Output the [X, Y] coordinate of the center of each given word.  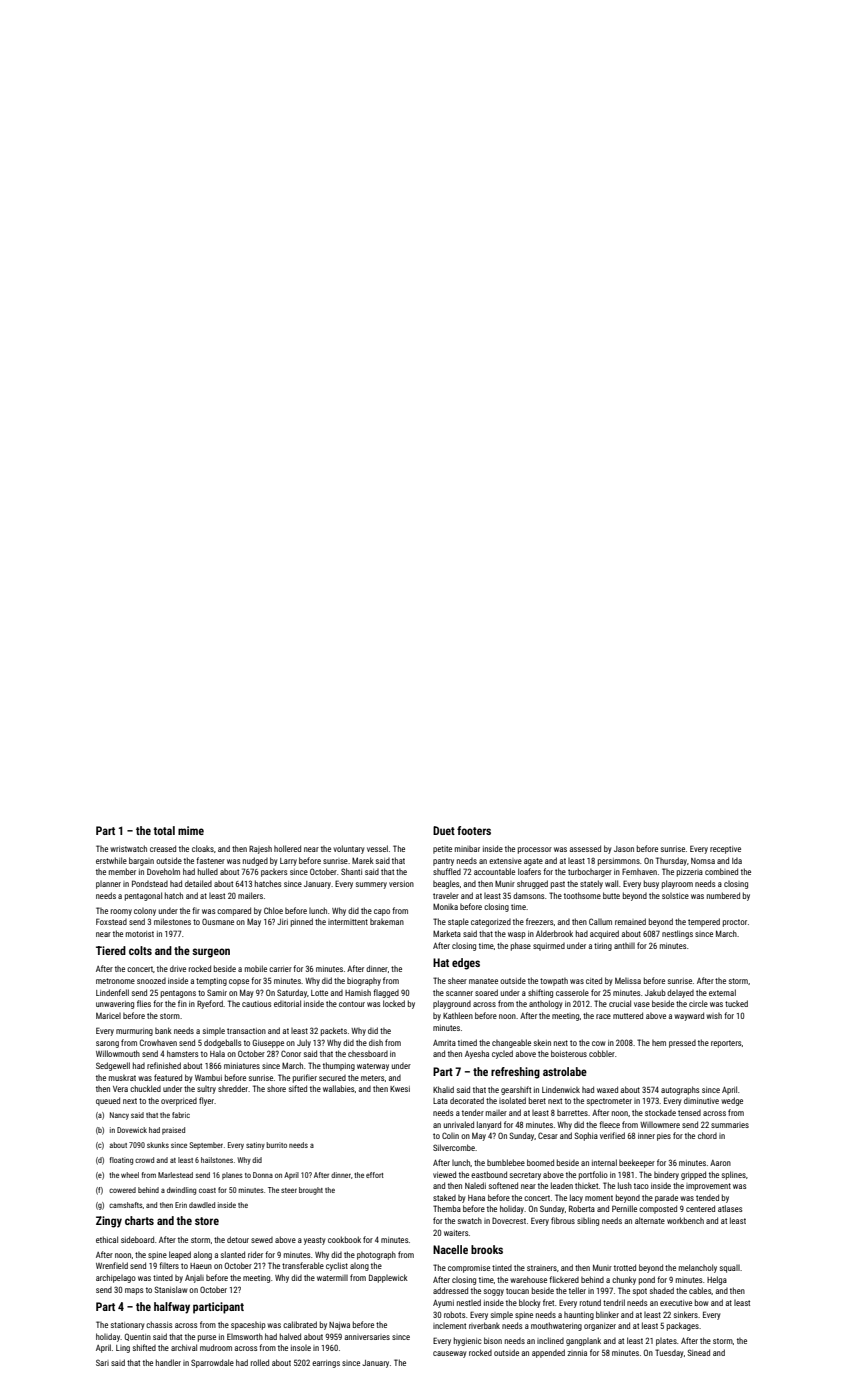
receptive [725, 850]
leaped [180, 1255]
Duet [444, 830]
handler [168, 1362]
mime [191, 830]
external [722, 992]
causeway [449, 1354]
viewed [444, 1174]
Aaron [720, 1163]
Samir [217, 992]
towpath [554, 982]
